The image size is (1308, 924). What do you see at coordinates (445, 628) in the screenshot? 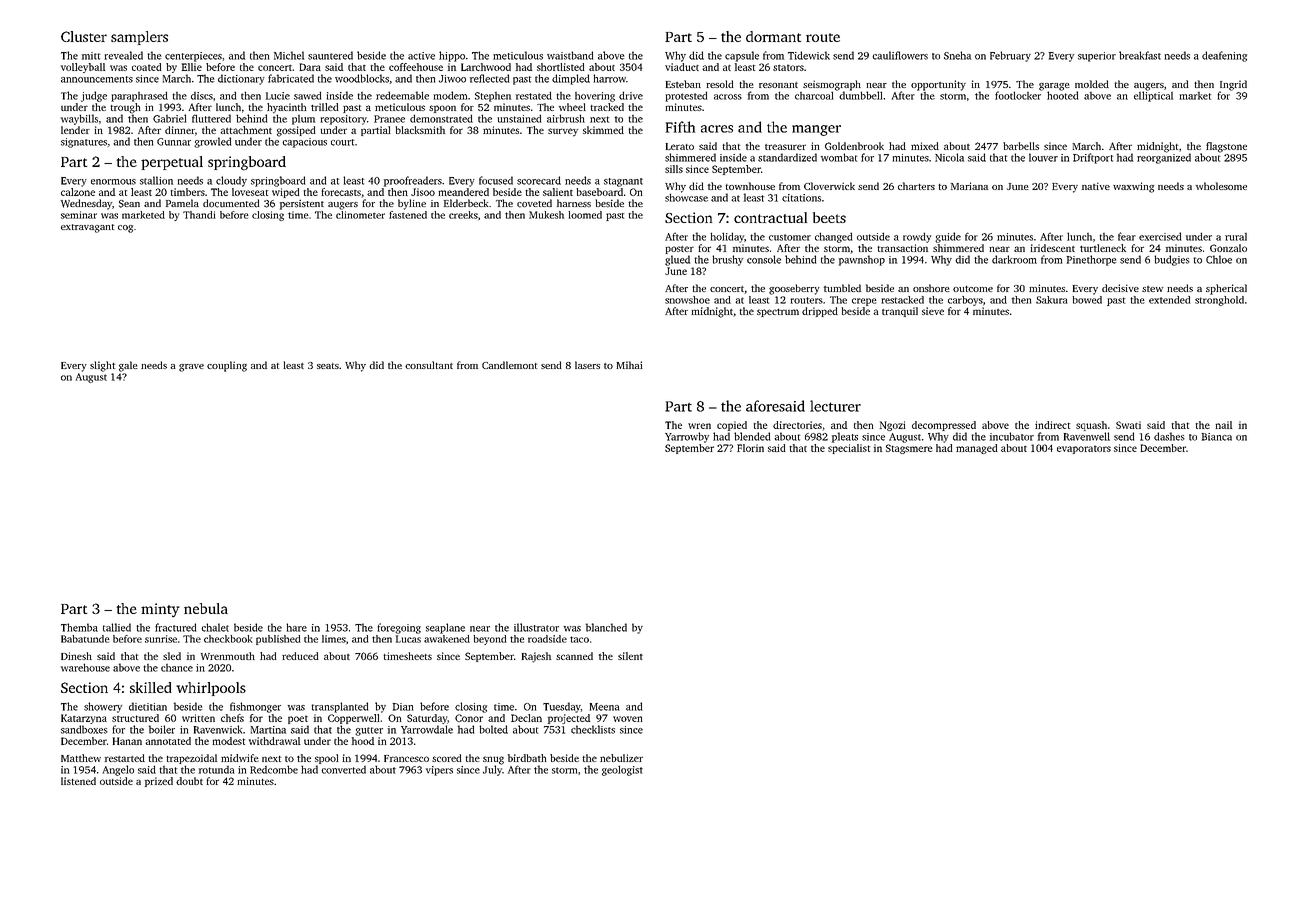
I see `seaplane` at bounding box center [445, 628].
